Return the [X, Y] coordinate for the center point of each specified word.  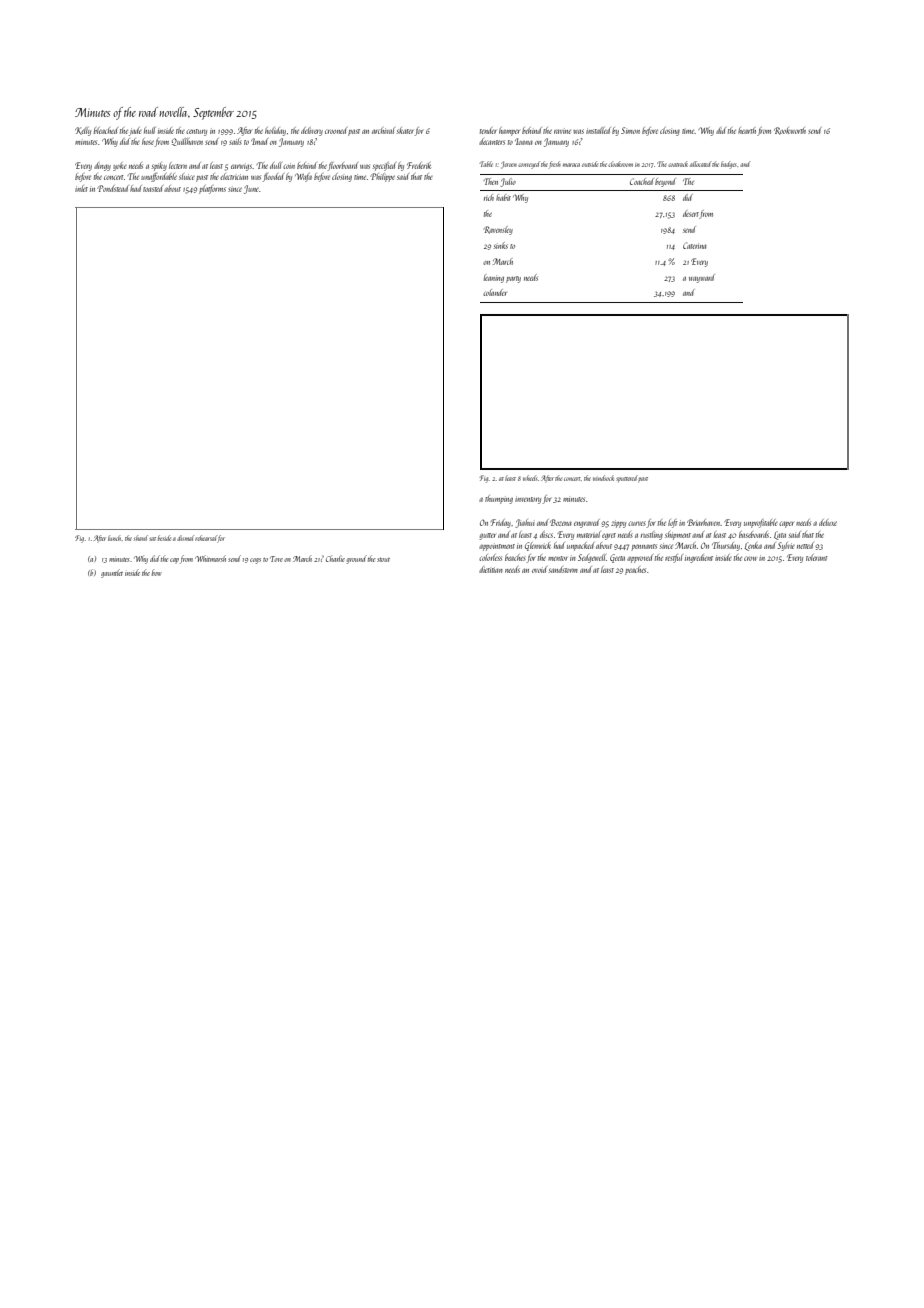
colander [495, 292]
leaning [494, 278]
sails [235, 141]
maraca [571, 165]
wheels [530, 478]
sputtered [627, 478]
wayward [702, 278]
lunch [114, 538]
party [513, 279]
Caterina [695, 245]
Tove [276, 559]
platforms [212, 189]
